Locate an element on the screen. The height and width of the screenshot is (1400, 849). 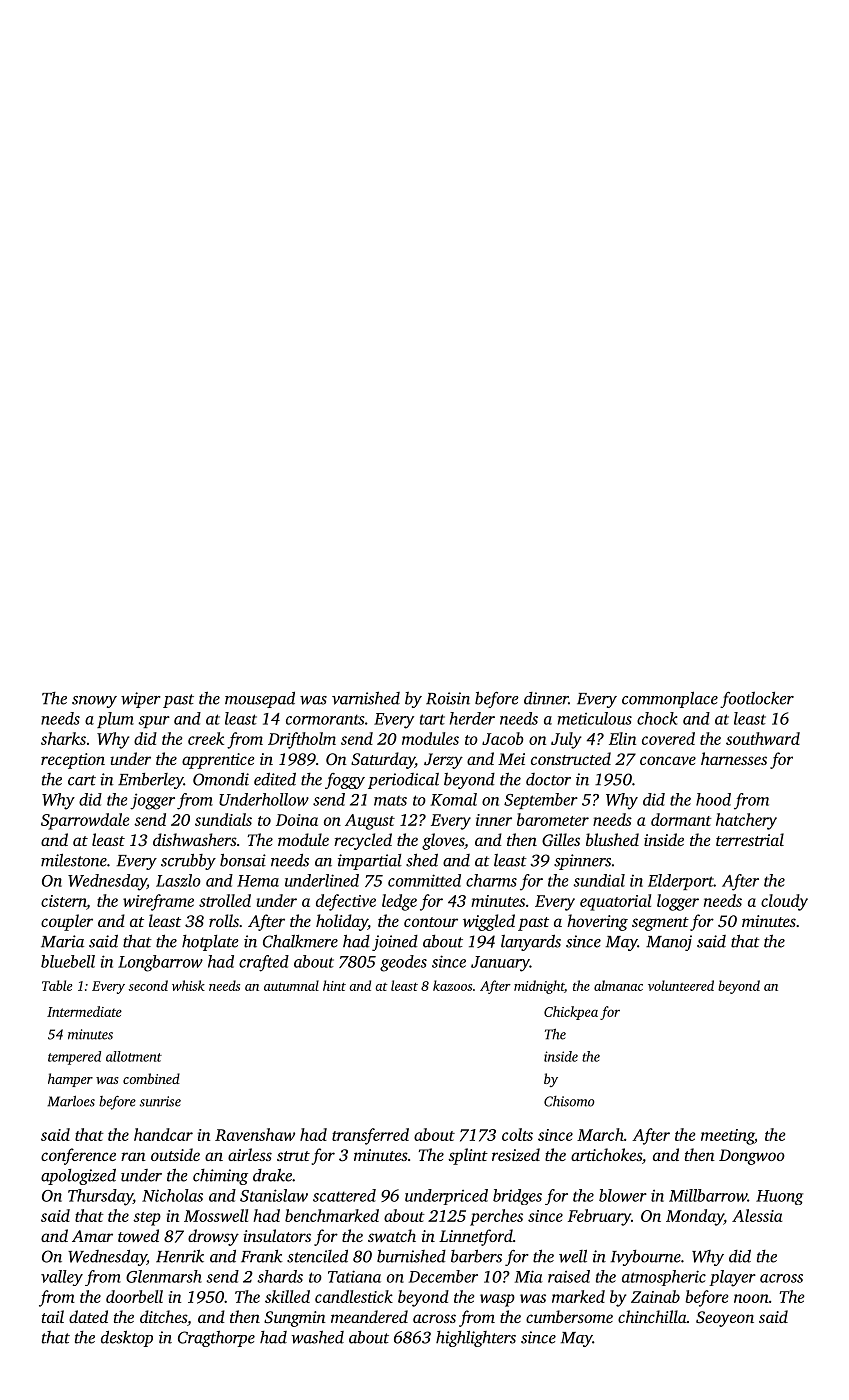
Dongwoo is located at coordinates (752, 1157).
